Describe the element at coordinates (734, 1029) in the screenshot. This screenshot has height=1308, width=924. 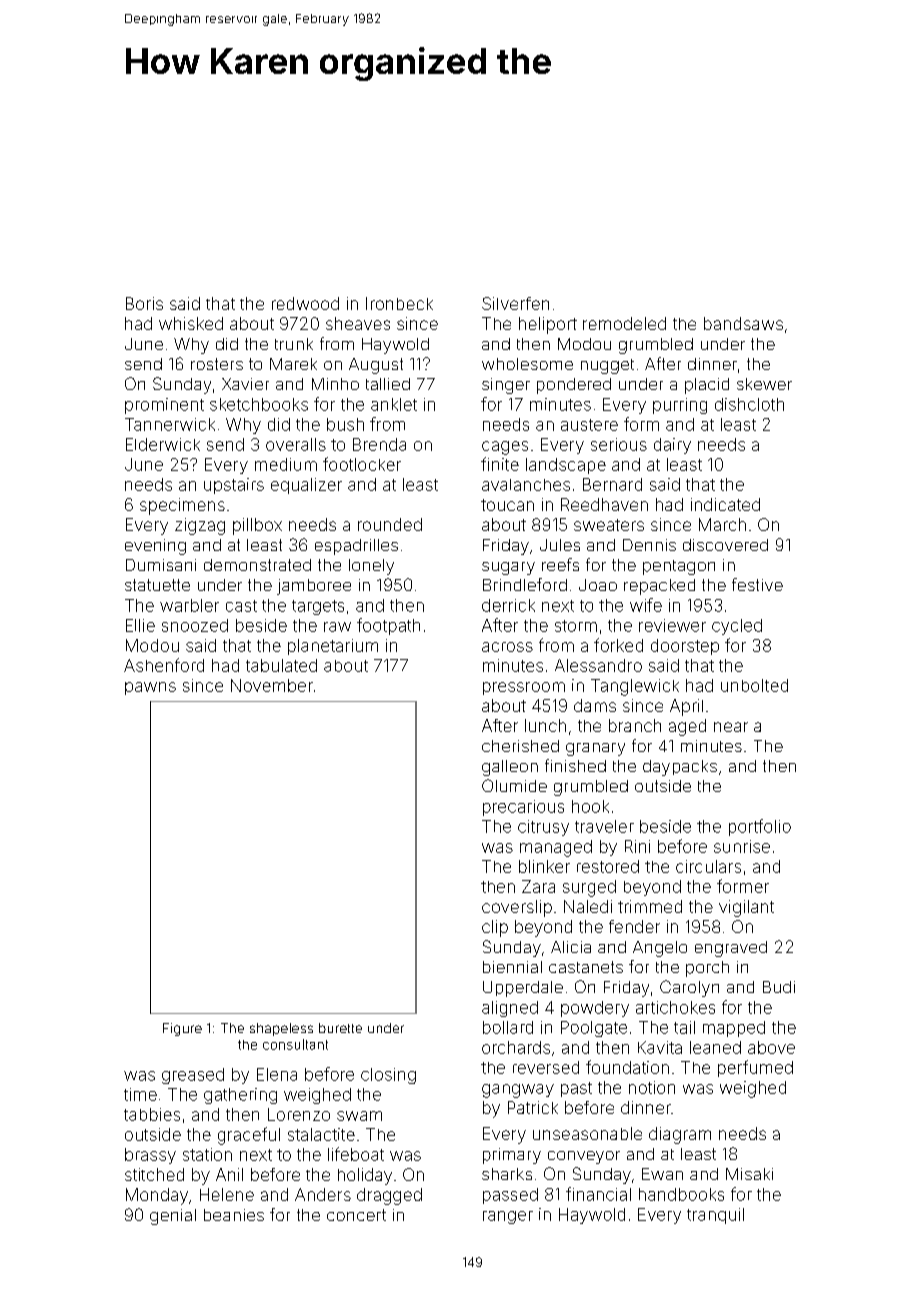
I see `mapped` at that location.
